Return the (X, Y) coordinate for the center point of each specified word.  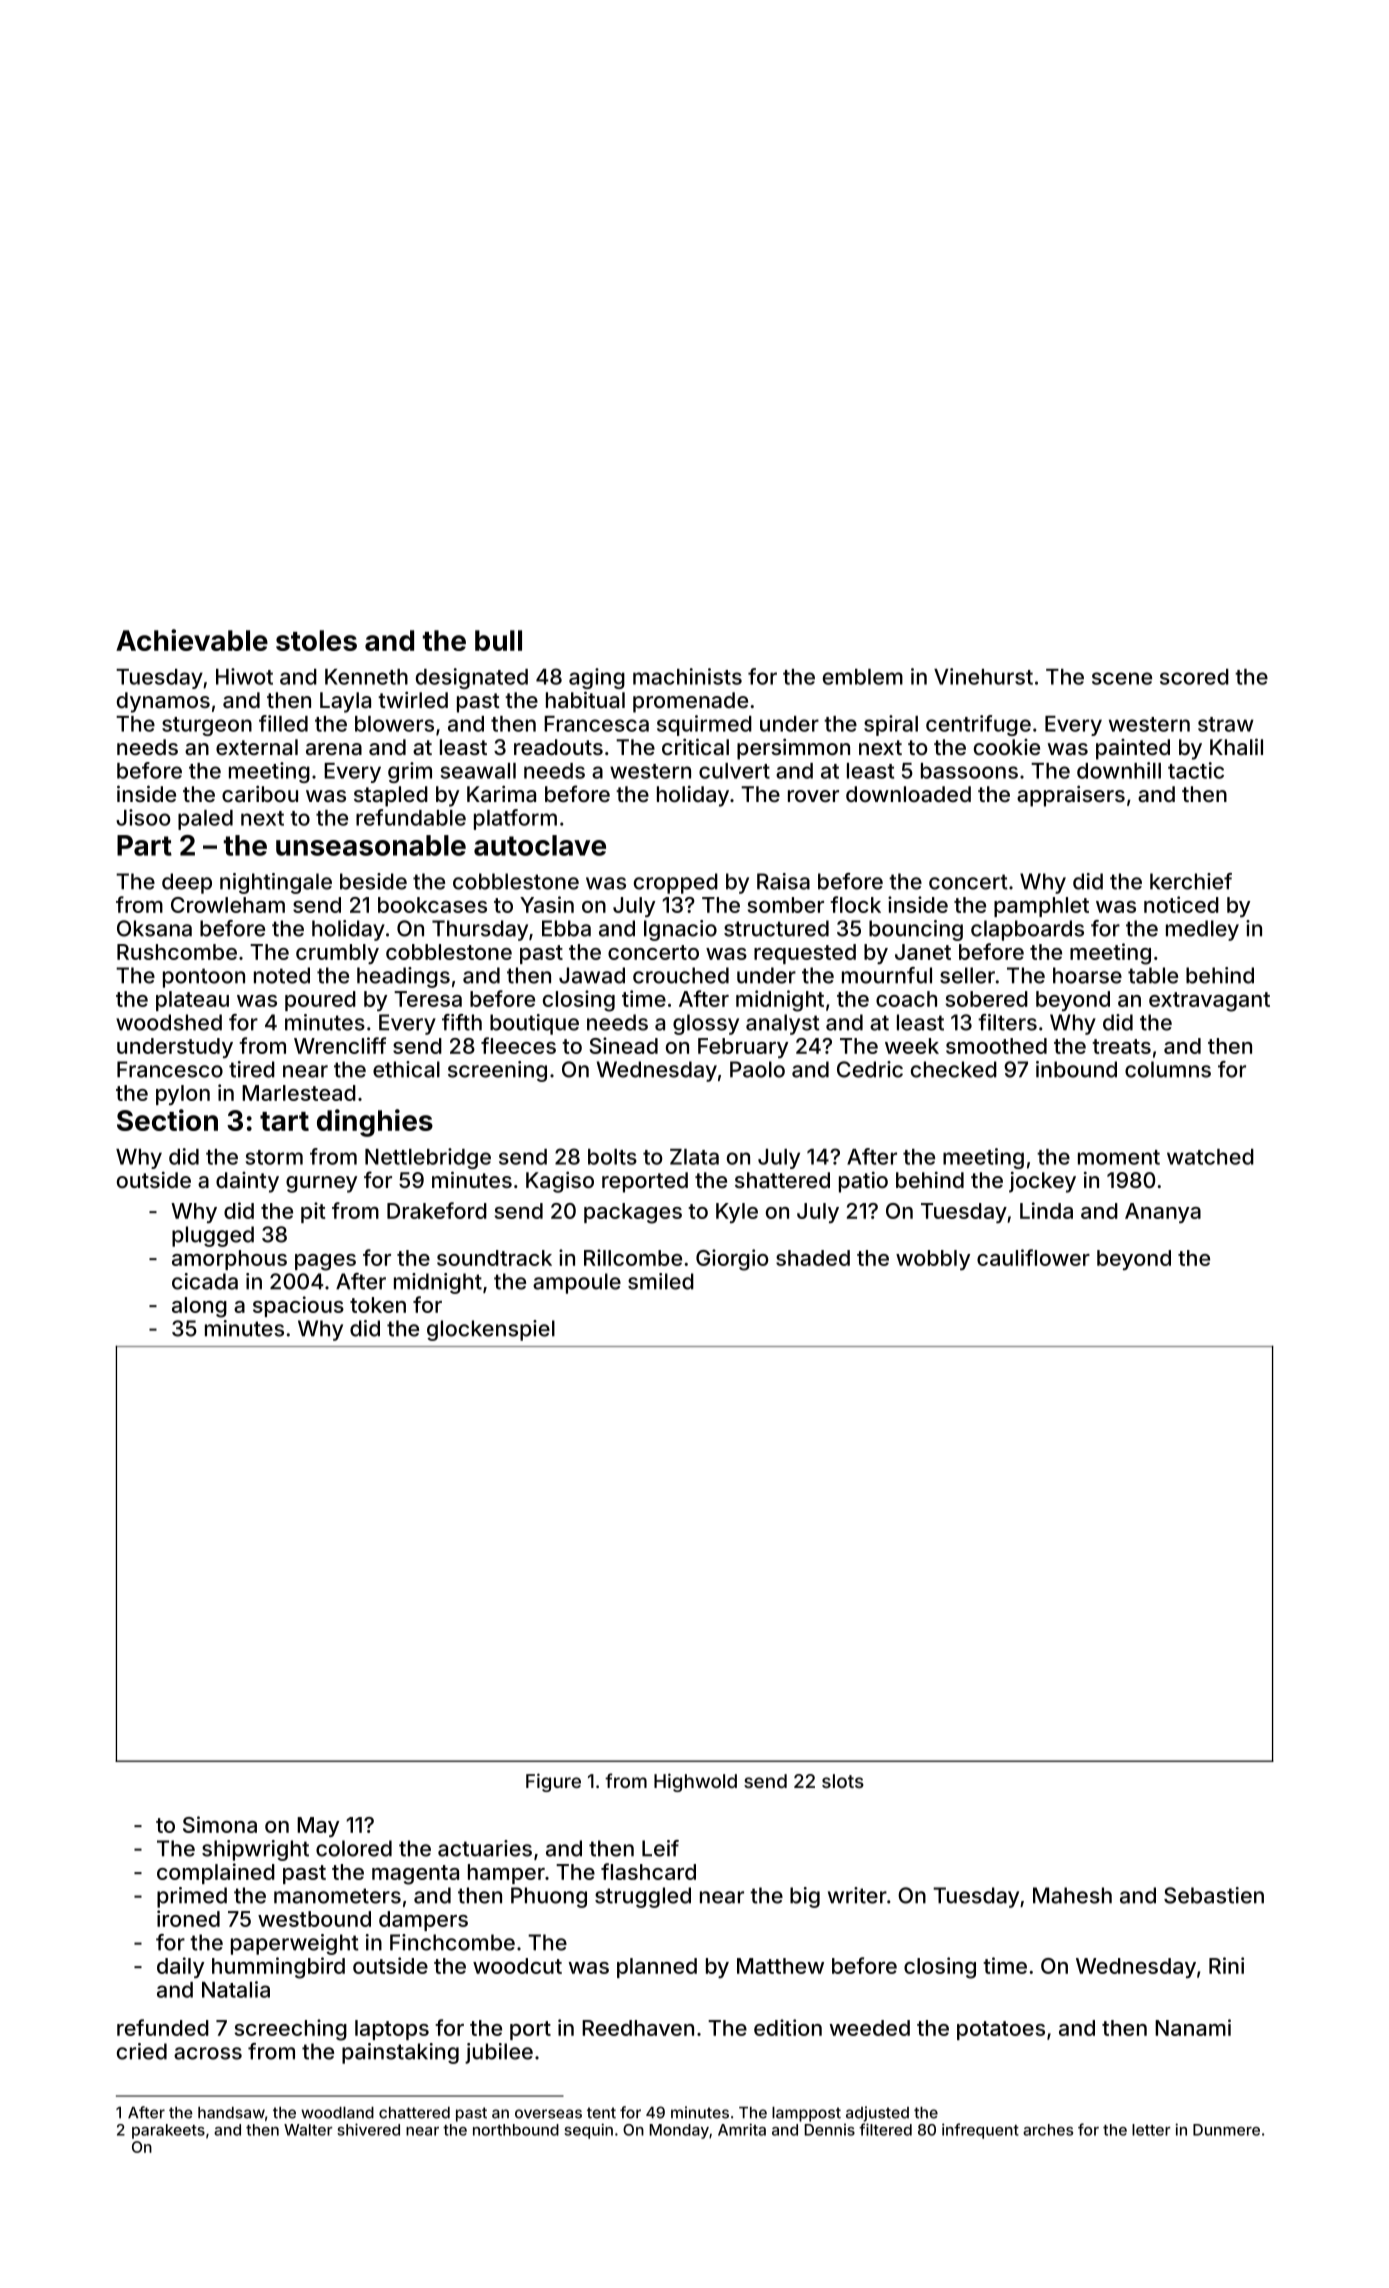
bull (498, 640)
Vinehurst (983, 676)
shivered (368, 2129)
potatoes (1001, 2030)
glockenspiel (491, 1330)
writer (857, 1895)
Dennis (830, 2130)
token (378, 1305)
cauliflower (1033, 1257)
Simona (220, 1824)
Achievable (192, 640)
